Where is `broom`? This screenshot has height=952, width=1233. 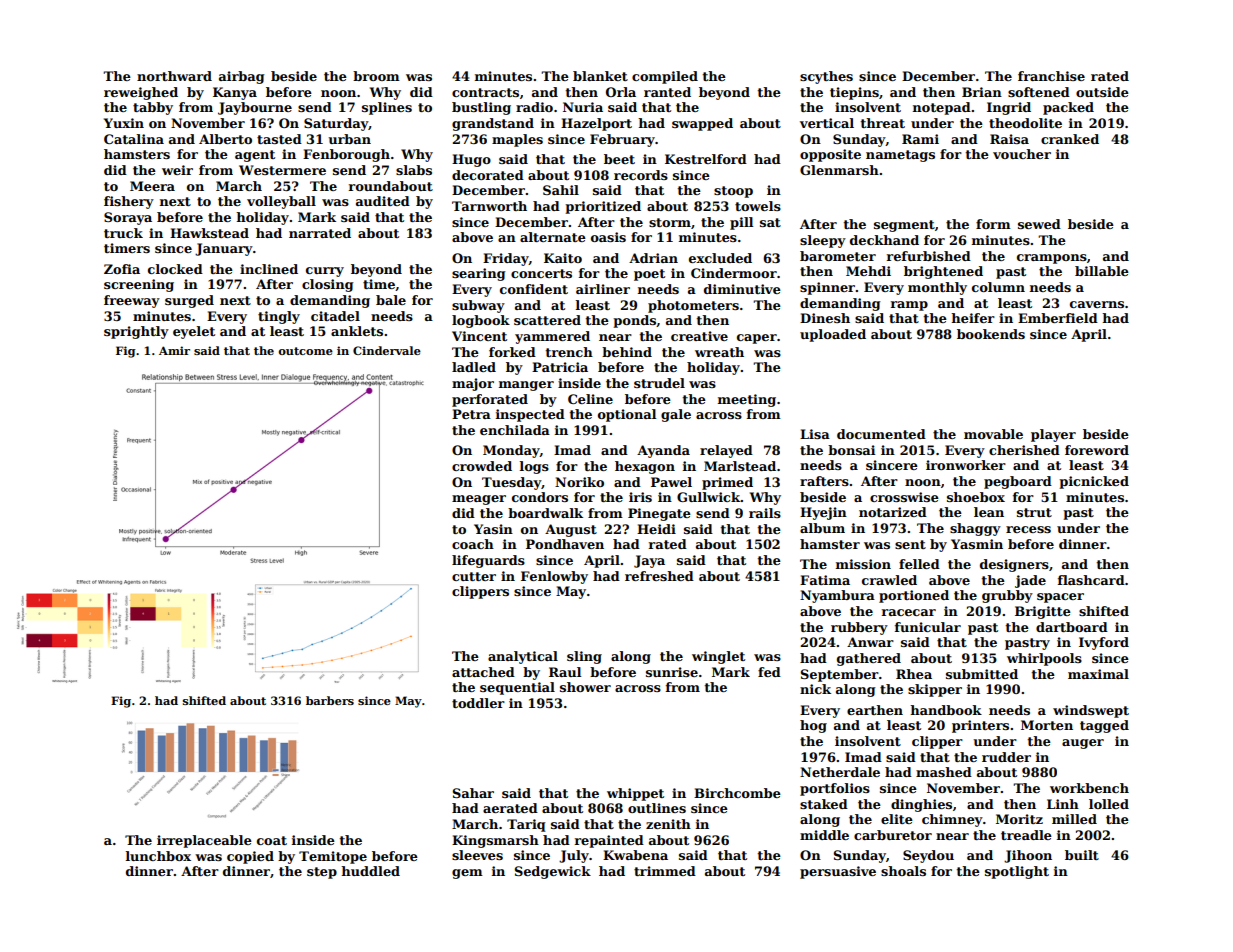 broom is located at coordinates (376, 76).
